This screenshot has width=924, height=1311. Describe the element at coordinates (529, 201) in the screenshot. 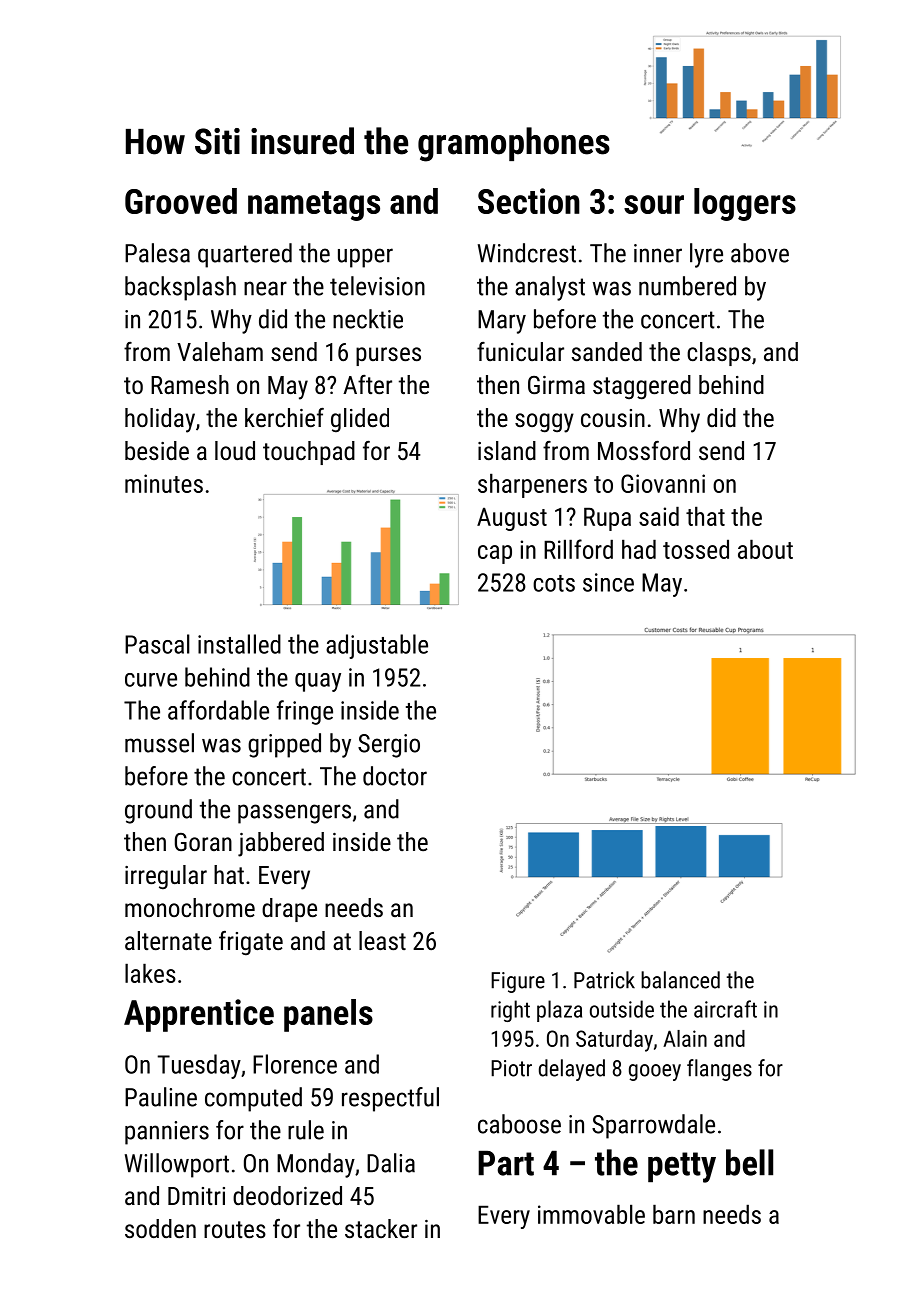

I see `Section` at that location.
